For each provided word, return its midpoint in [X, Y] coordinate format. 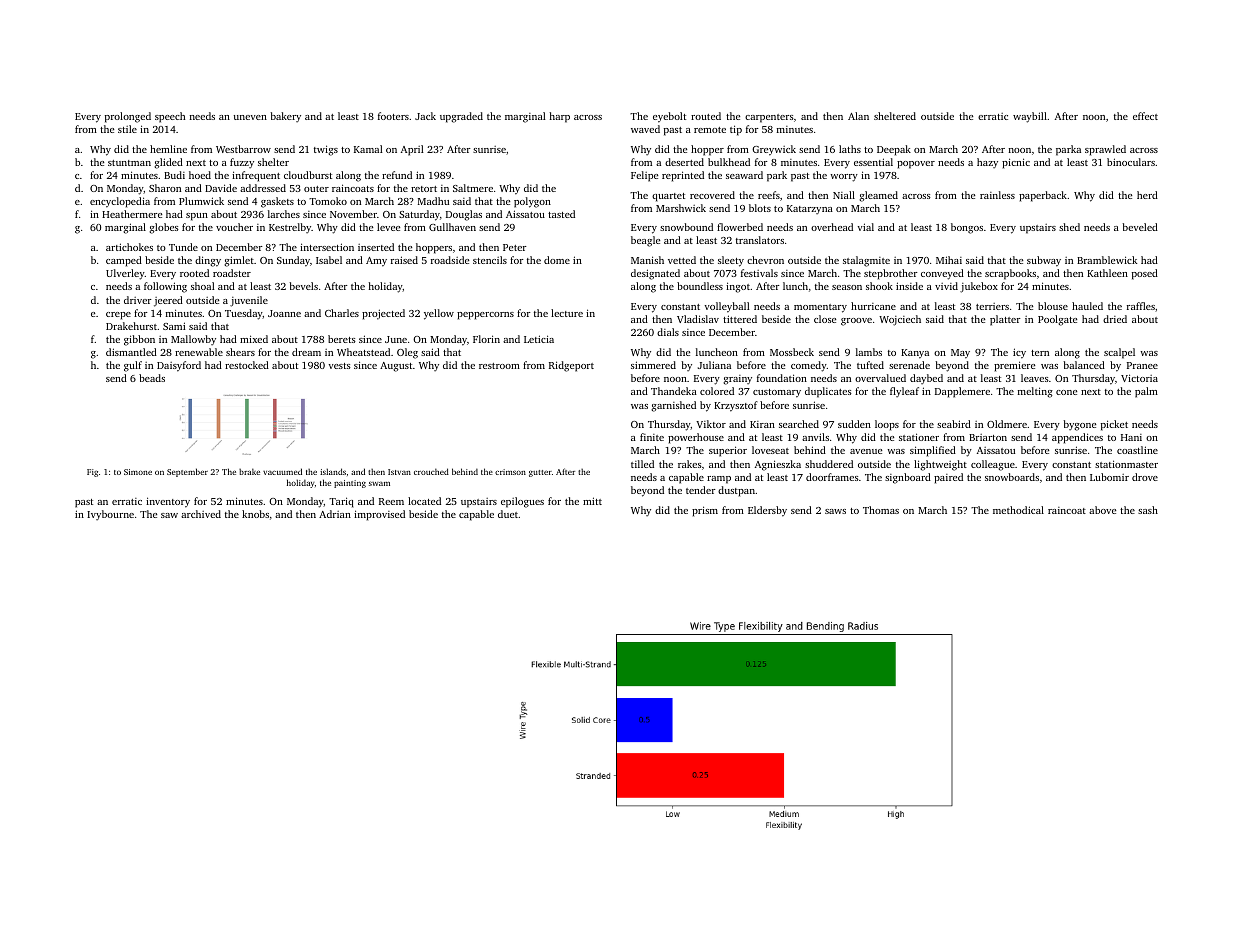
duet [508, 514]
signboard [908, 478]
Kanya [915, 354]
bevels [303, 286]
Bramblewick [1107, 260]
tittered [740, 319]
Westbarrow [243, 149]
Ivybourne [110, 515]
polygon [532, 202]
